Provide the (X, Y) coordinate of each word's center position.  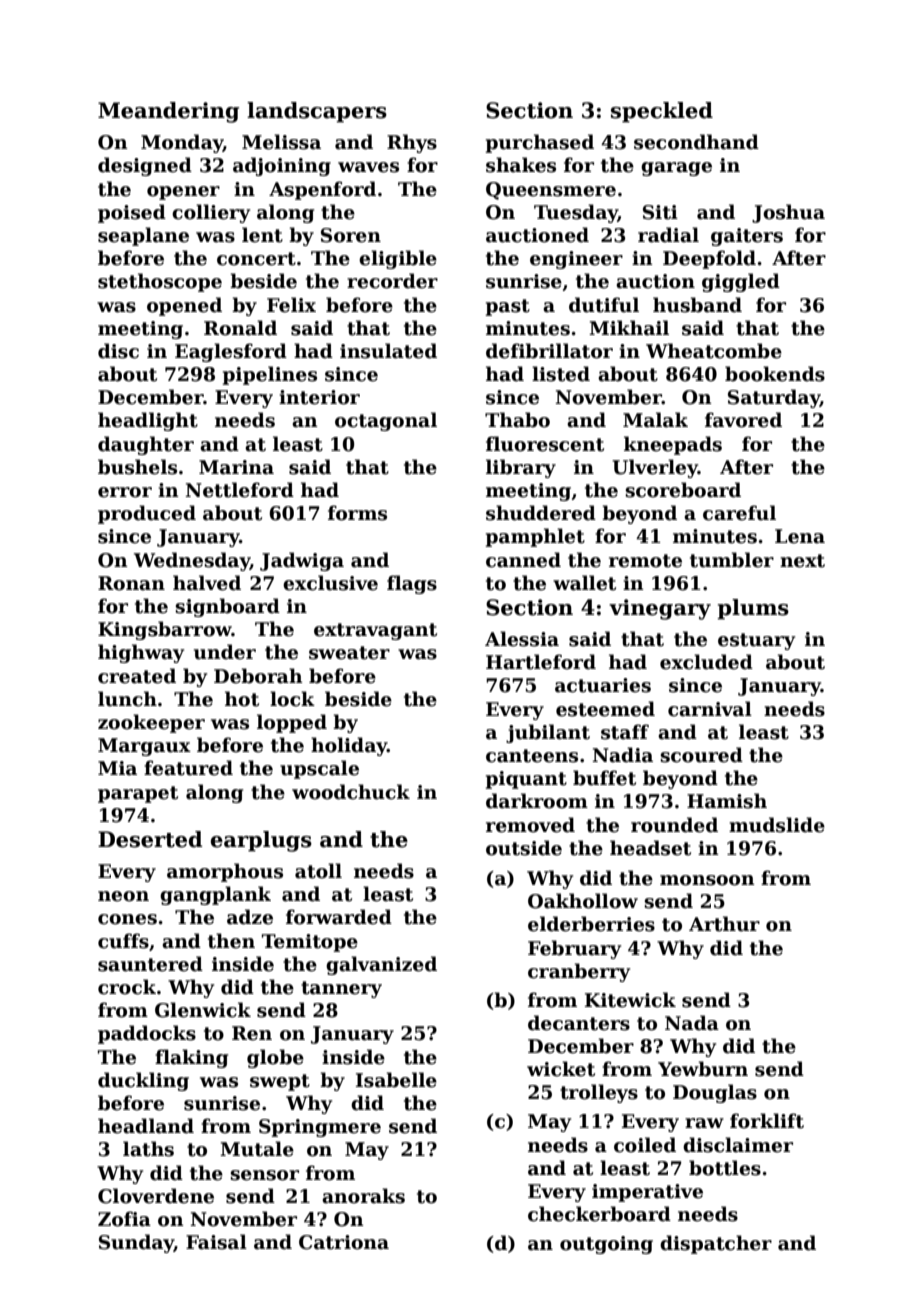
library (521, 468)
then (231, 941)
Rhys (412, 143)
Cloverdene (156, 1196)
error (125, 492)
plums (753, 609)
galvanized (381, 965)
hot (242, 699)
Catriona (344, 1242)
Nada (692, 1023)
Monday (182, 143)
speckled (662, 112)
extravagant (375, 631)
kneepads (673, 445)
